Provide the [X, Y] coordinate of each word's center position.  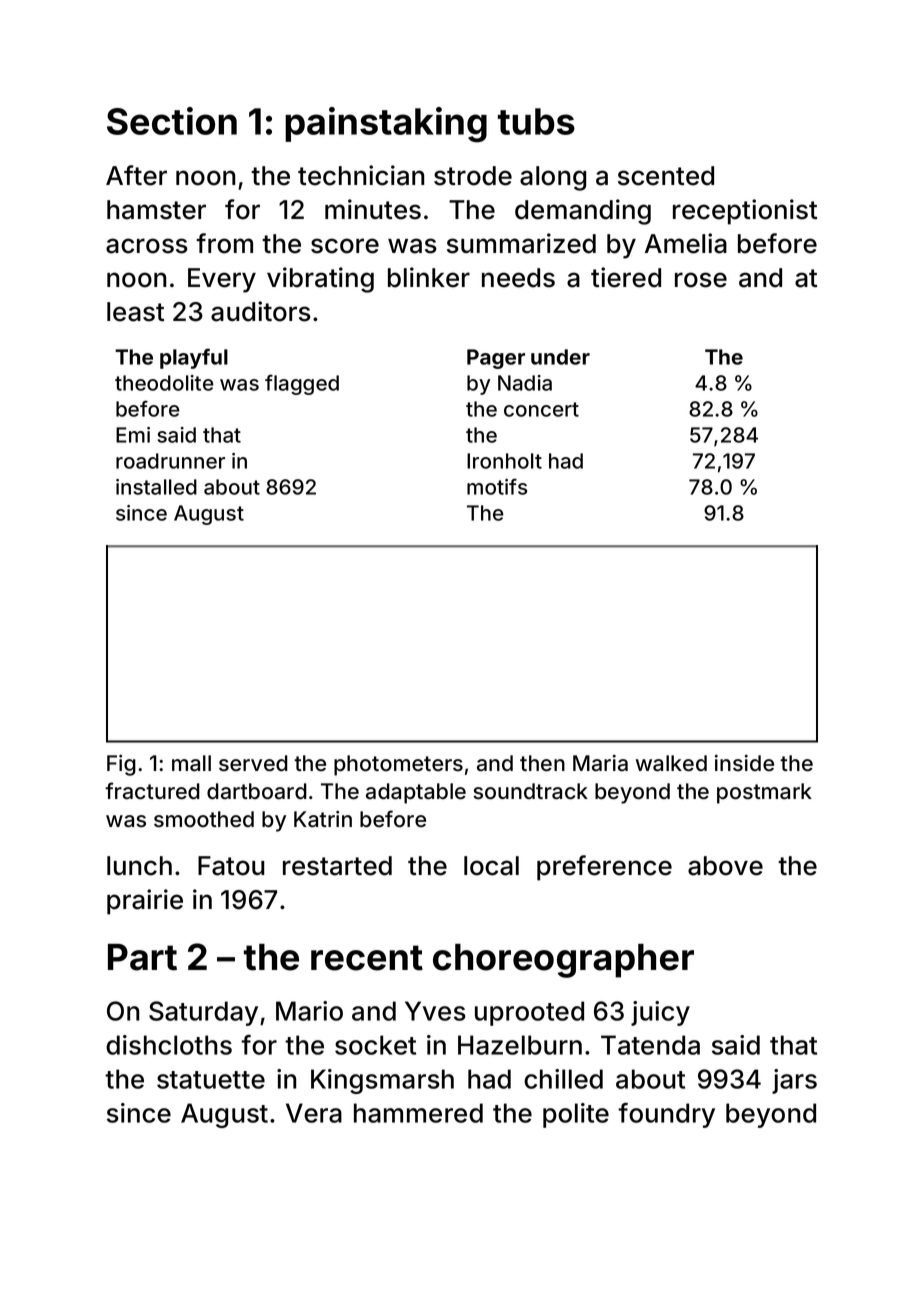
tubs [536, 121]
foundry [666, 1115]
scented [666, 176]
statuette [211, 1080]
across [147, 246]
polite [576, 1115]
